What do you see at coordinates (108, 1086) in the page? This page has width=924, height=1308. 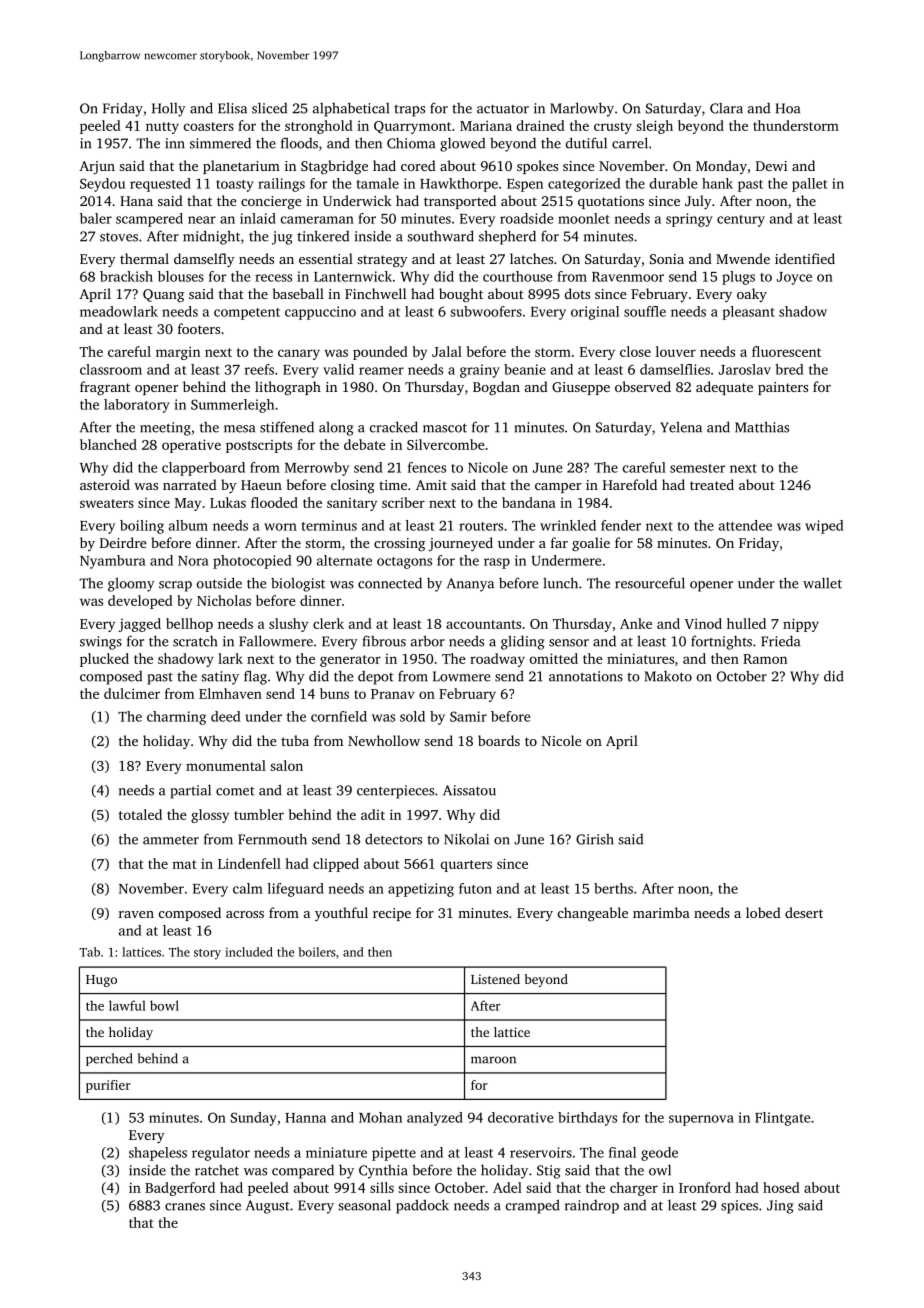 I see `purifier` at bounding box center [108, 1086].
